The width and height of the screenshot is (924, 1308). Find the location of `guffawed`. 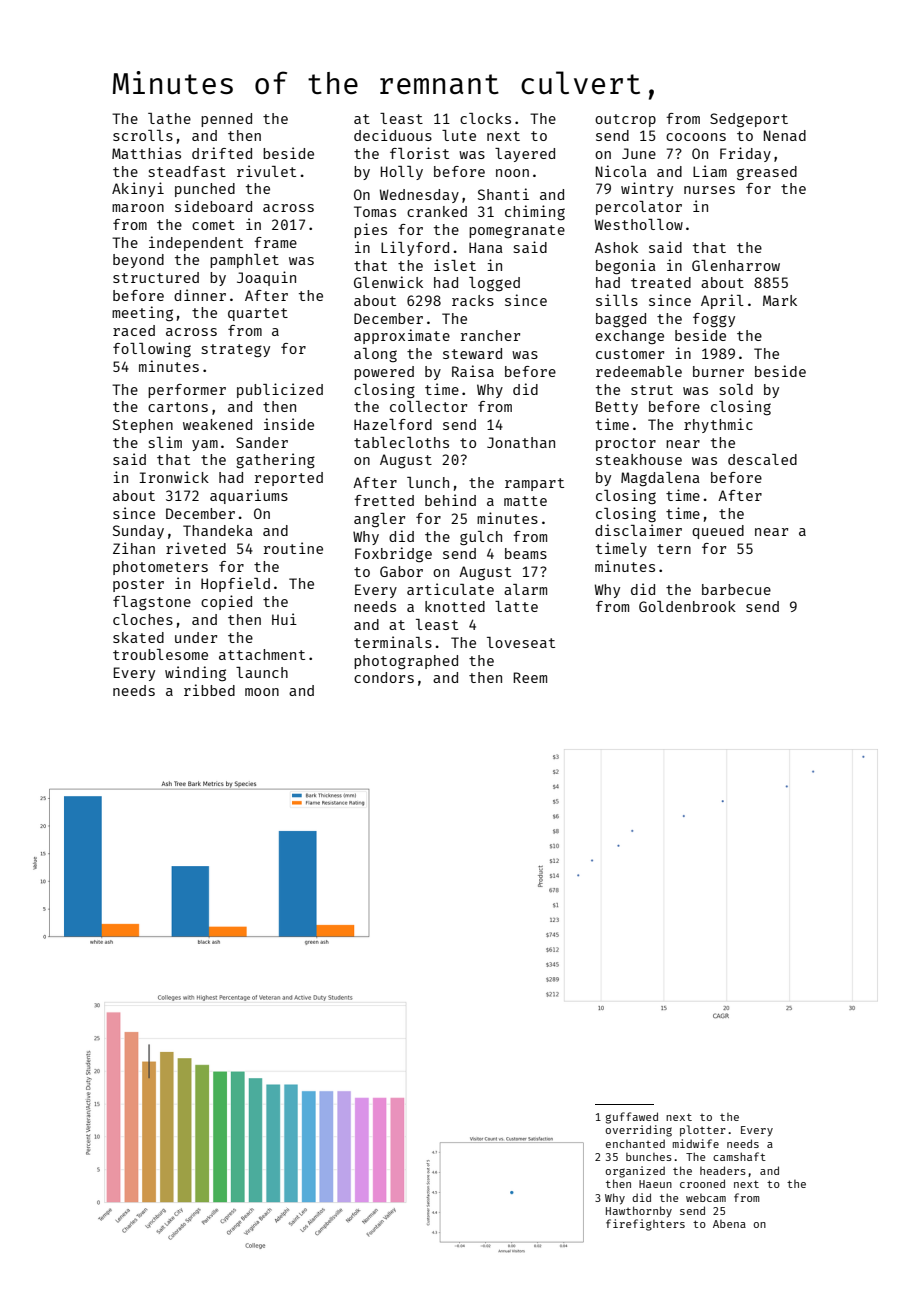

guffawed is located at coordinates (632, 1118).
